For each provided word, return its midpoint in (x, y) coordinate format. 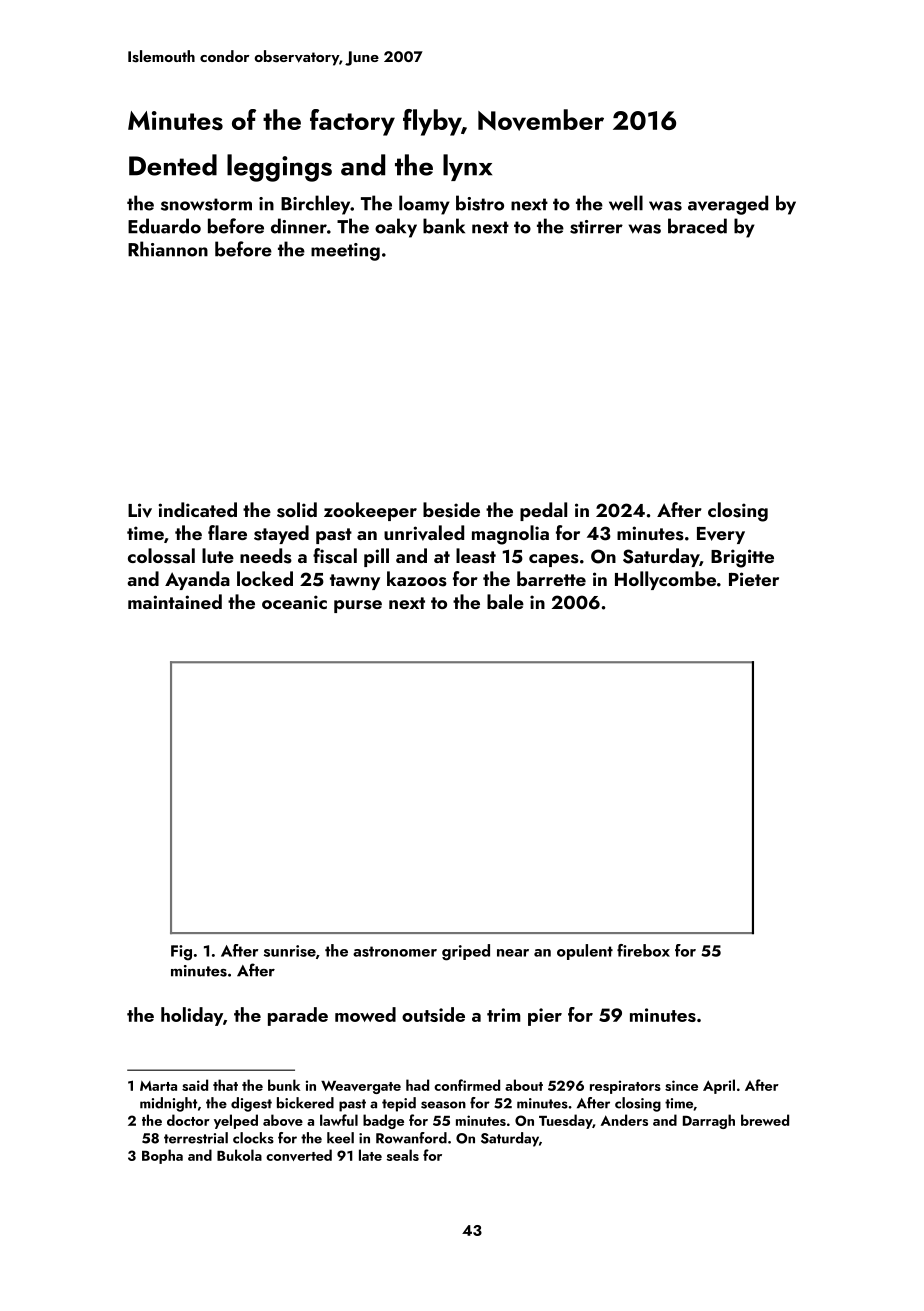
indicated (198, 509)
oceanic (294, 602)
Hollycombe (665, 580)
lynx (467, 167)
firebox (643, 950)
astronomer (395, 951)
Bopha (162, 1156)
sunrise (290, 951)
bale (505, 601)
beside (451, 510)
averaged (728, 205)
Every (721, 535)
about (524, 1085)
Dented (173, 165)
